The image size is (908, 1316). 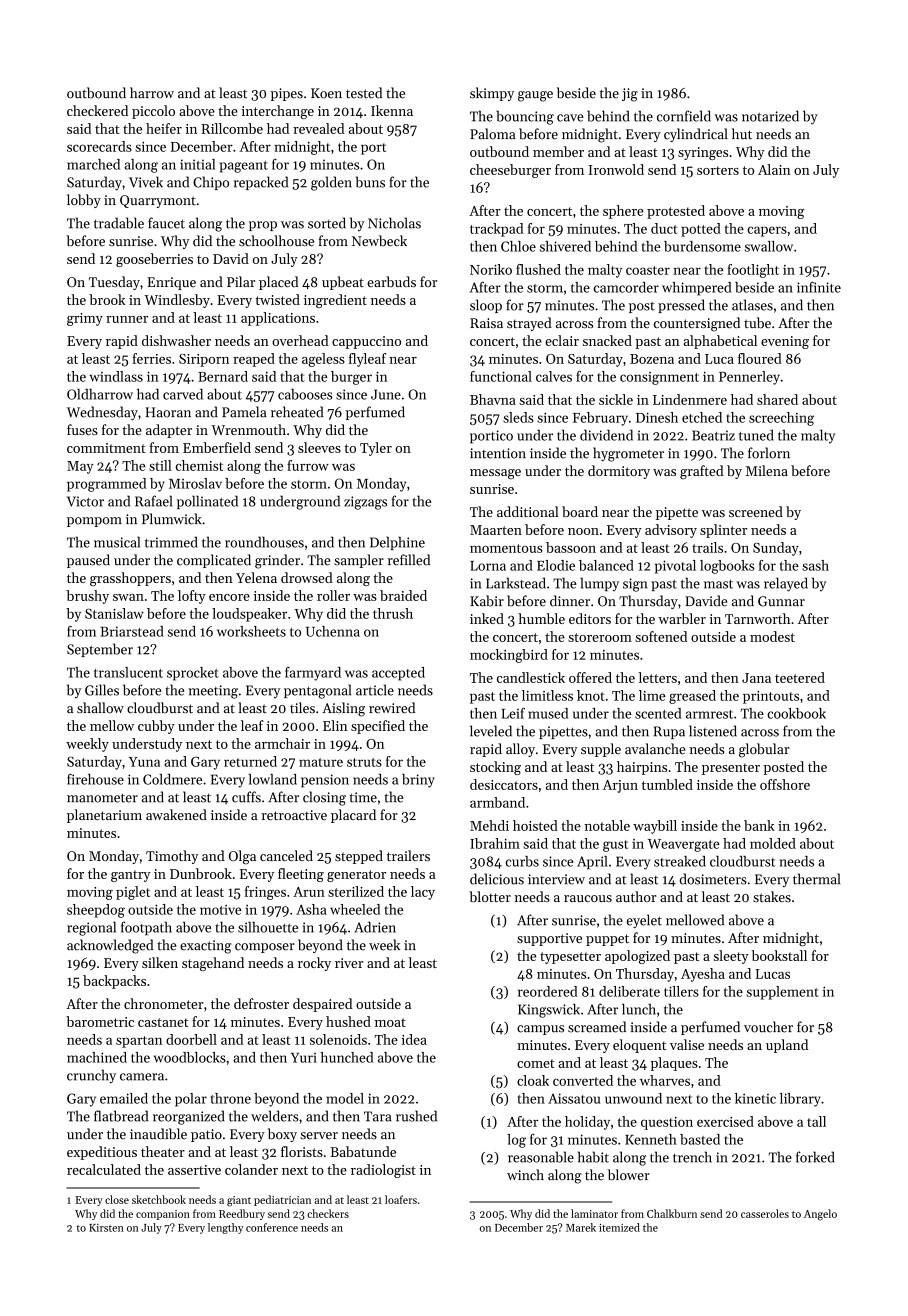 What do you see at coordinates (770, 116) in the screenshot?
I see `notarized` at bounding box center [770, 116].
